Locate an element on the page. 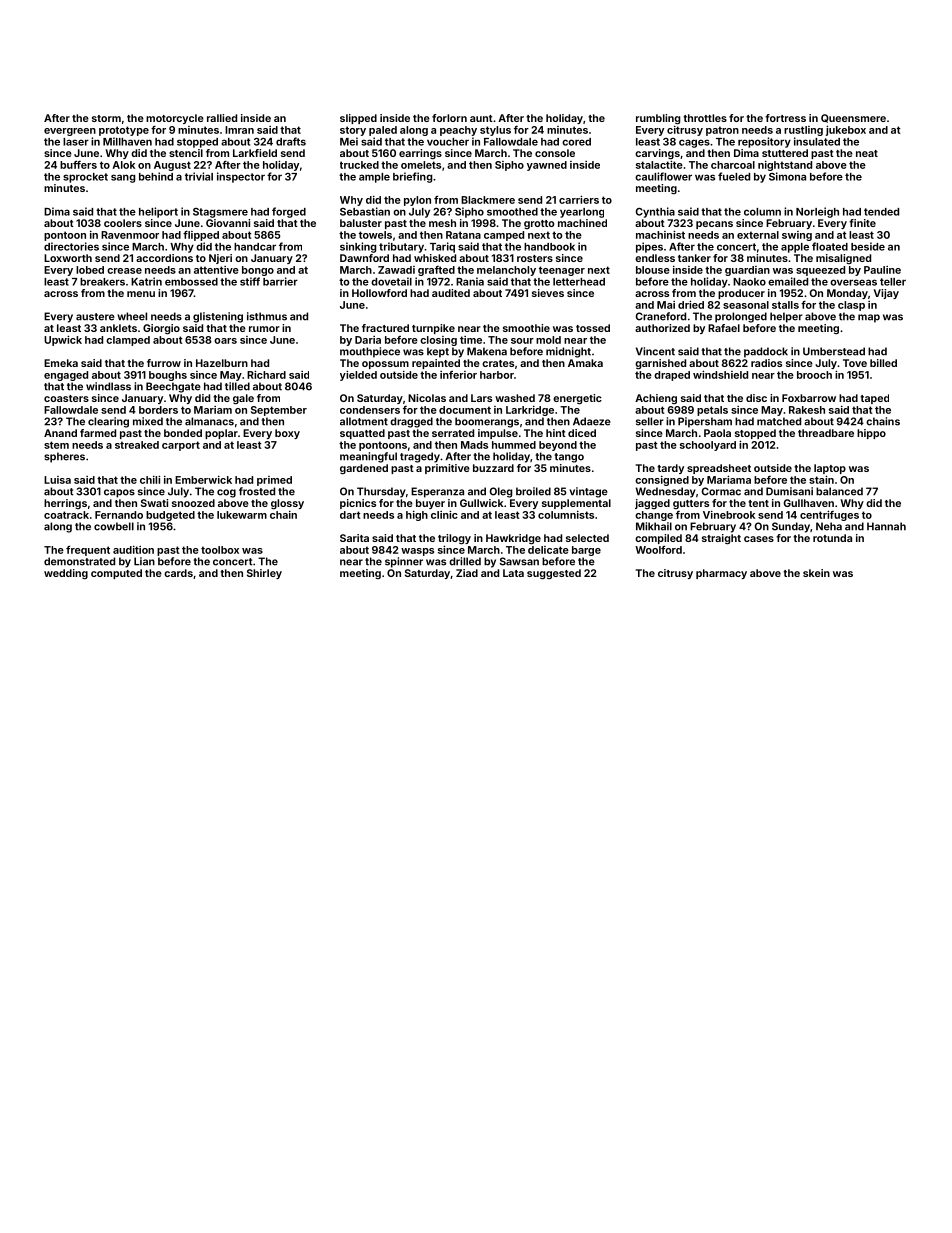  fortress is located at coordinates (785, 118).
